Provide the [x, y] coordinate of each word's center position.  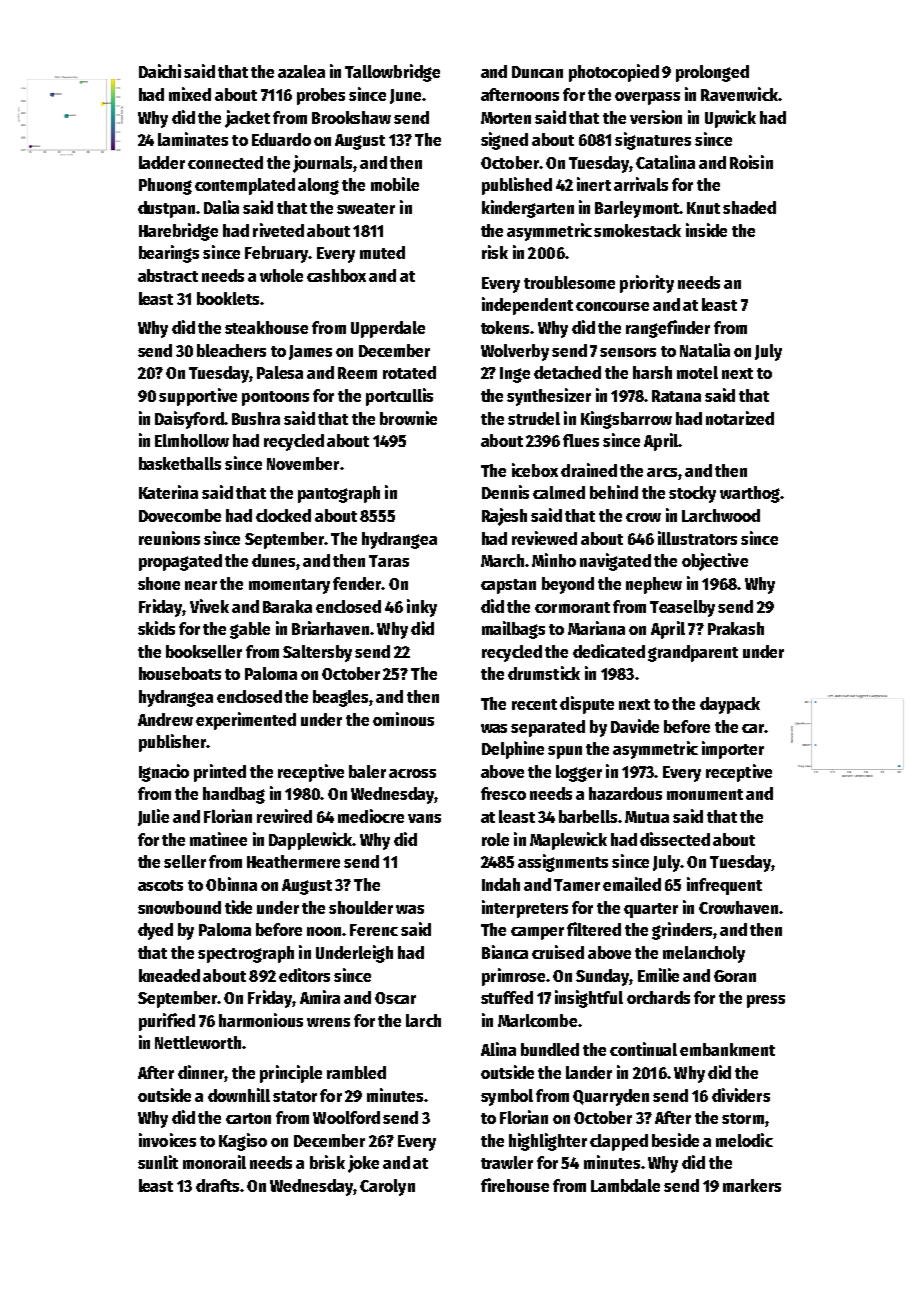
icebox [535, 470]
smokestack [637, 230]
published [517, 186]
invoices [167, 1140]
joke [363, 1164]
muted [382, 252]
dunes [273, 560]
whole [281, 275]
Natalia [705, 350]
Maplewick [568, 841]
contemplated [245, 186]
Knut [703, 208]
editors [304, 975]
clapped [619, 1142]
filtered [594, 929]
